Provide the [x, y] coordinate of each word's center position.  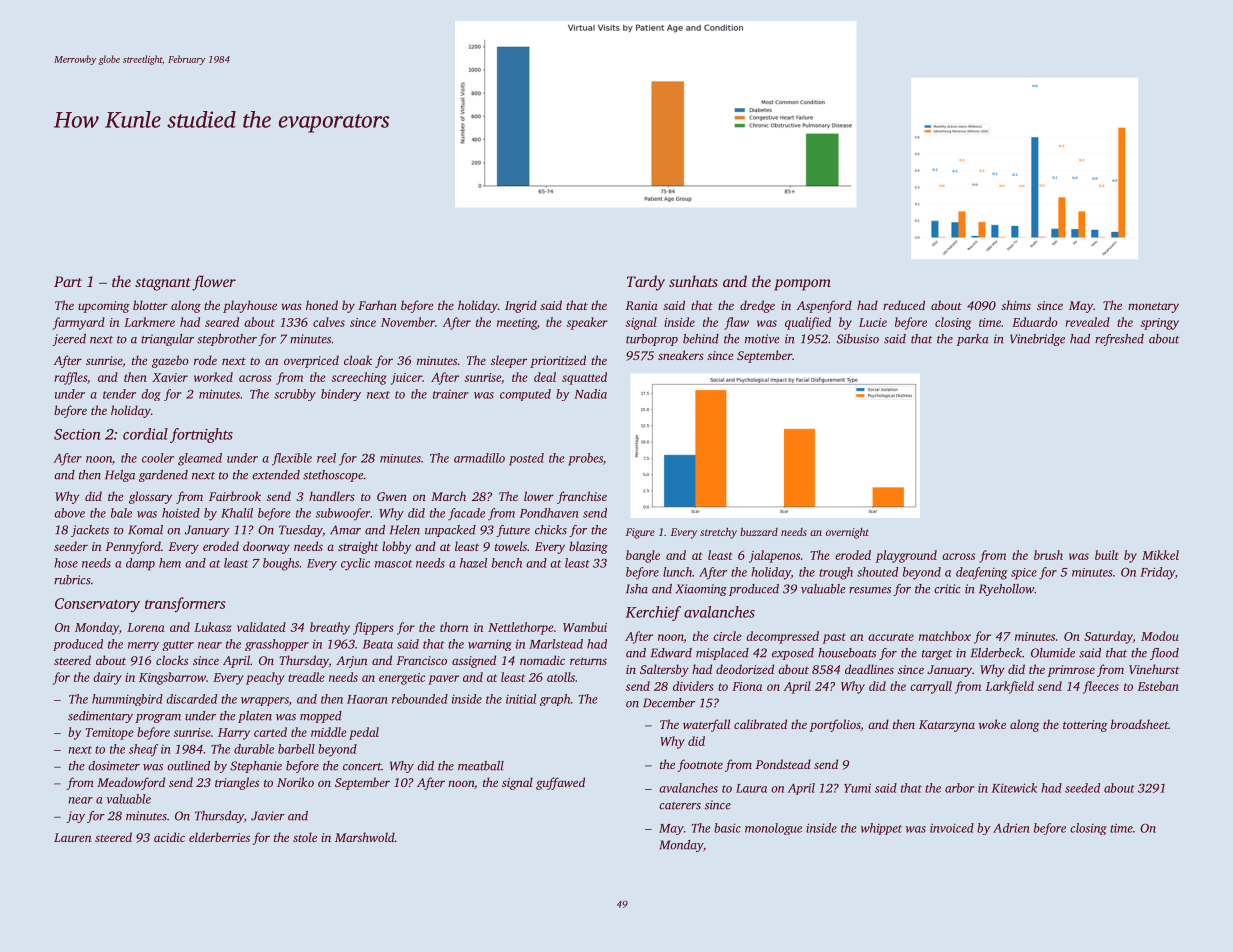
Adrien [1011, 828]
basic [727, 828]
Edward [671, 653]
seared [222, 322]
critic [947, 589]
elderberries [219, 837]
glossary [150, 497]
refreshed [1119, 340]
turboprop [652, 340]
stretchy [718, 533]
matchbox [945, 636]
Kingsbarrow [172, 678]
